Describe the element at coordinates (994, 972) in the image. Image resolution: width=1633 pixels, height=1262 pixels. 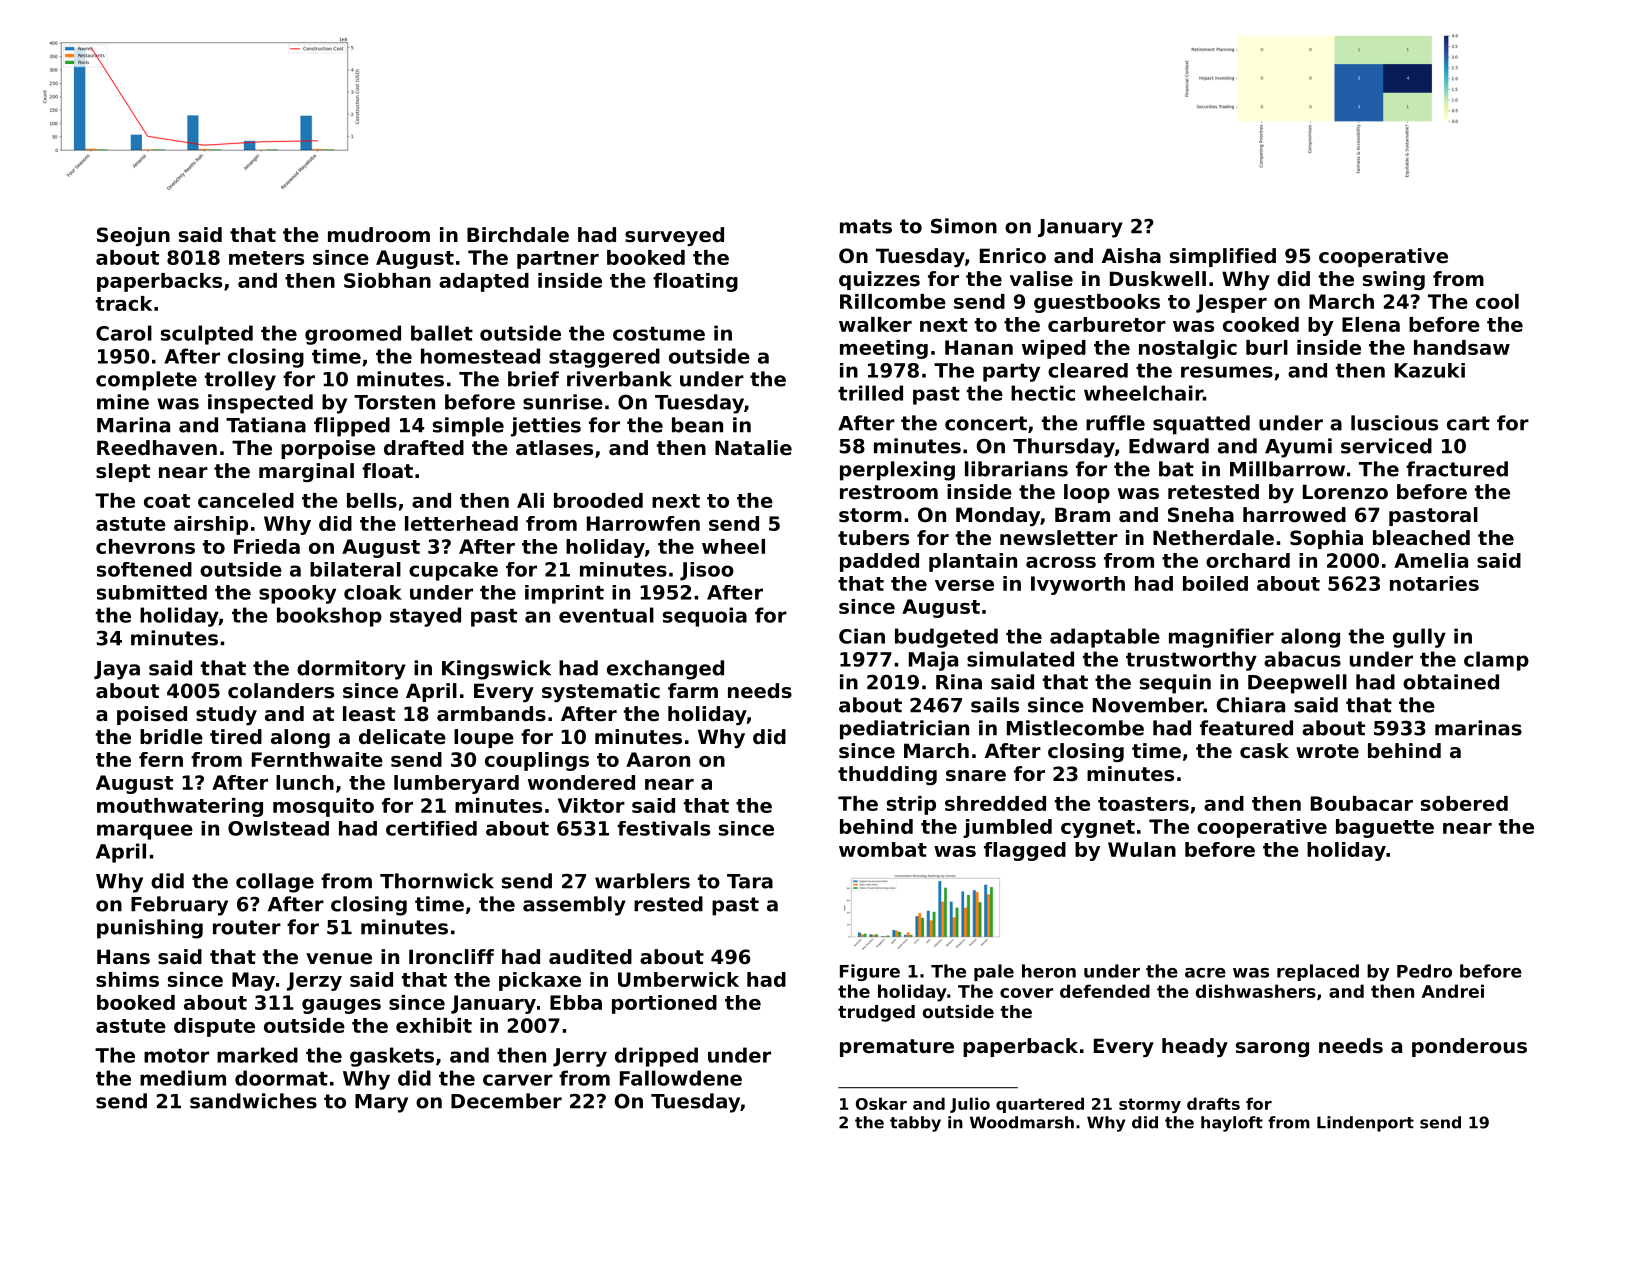
I see `pale` at that location.
